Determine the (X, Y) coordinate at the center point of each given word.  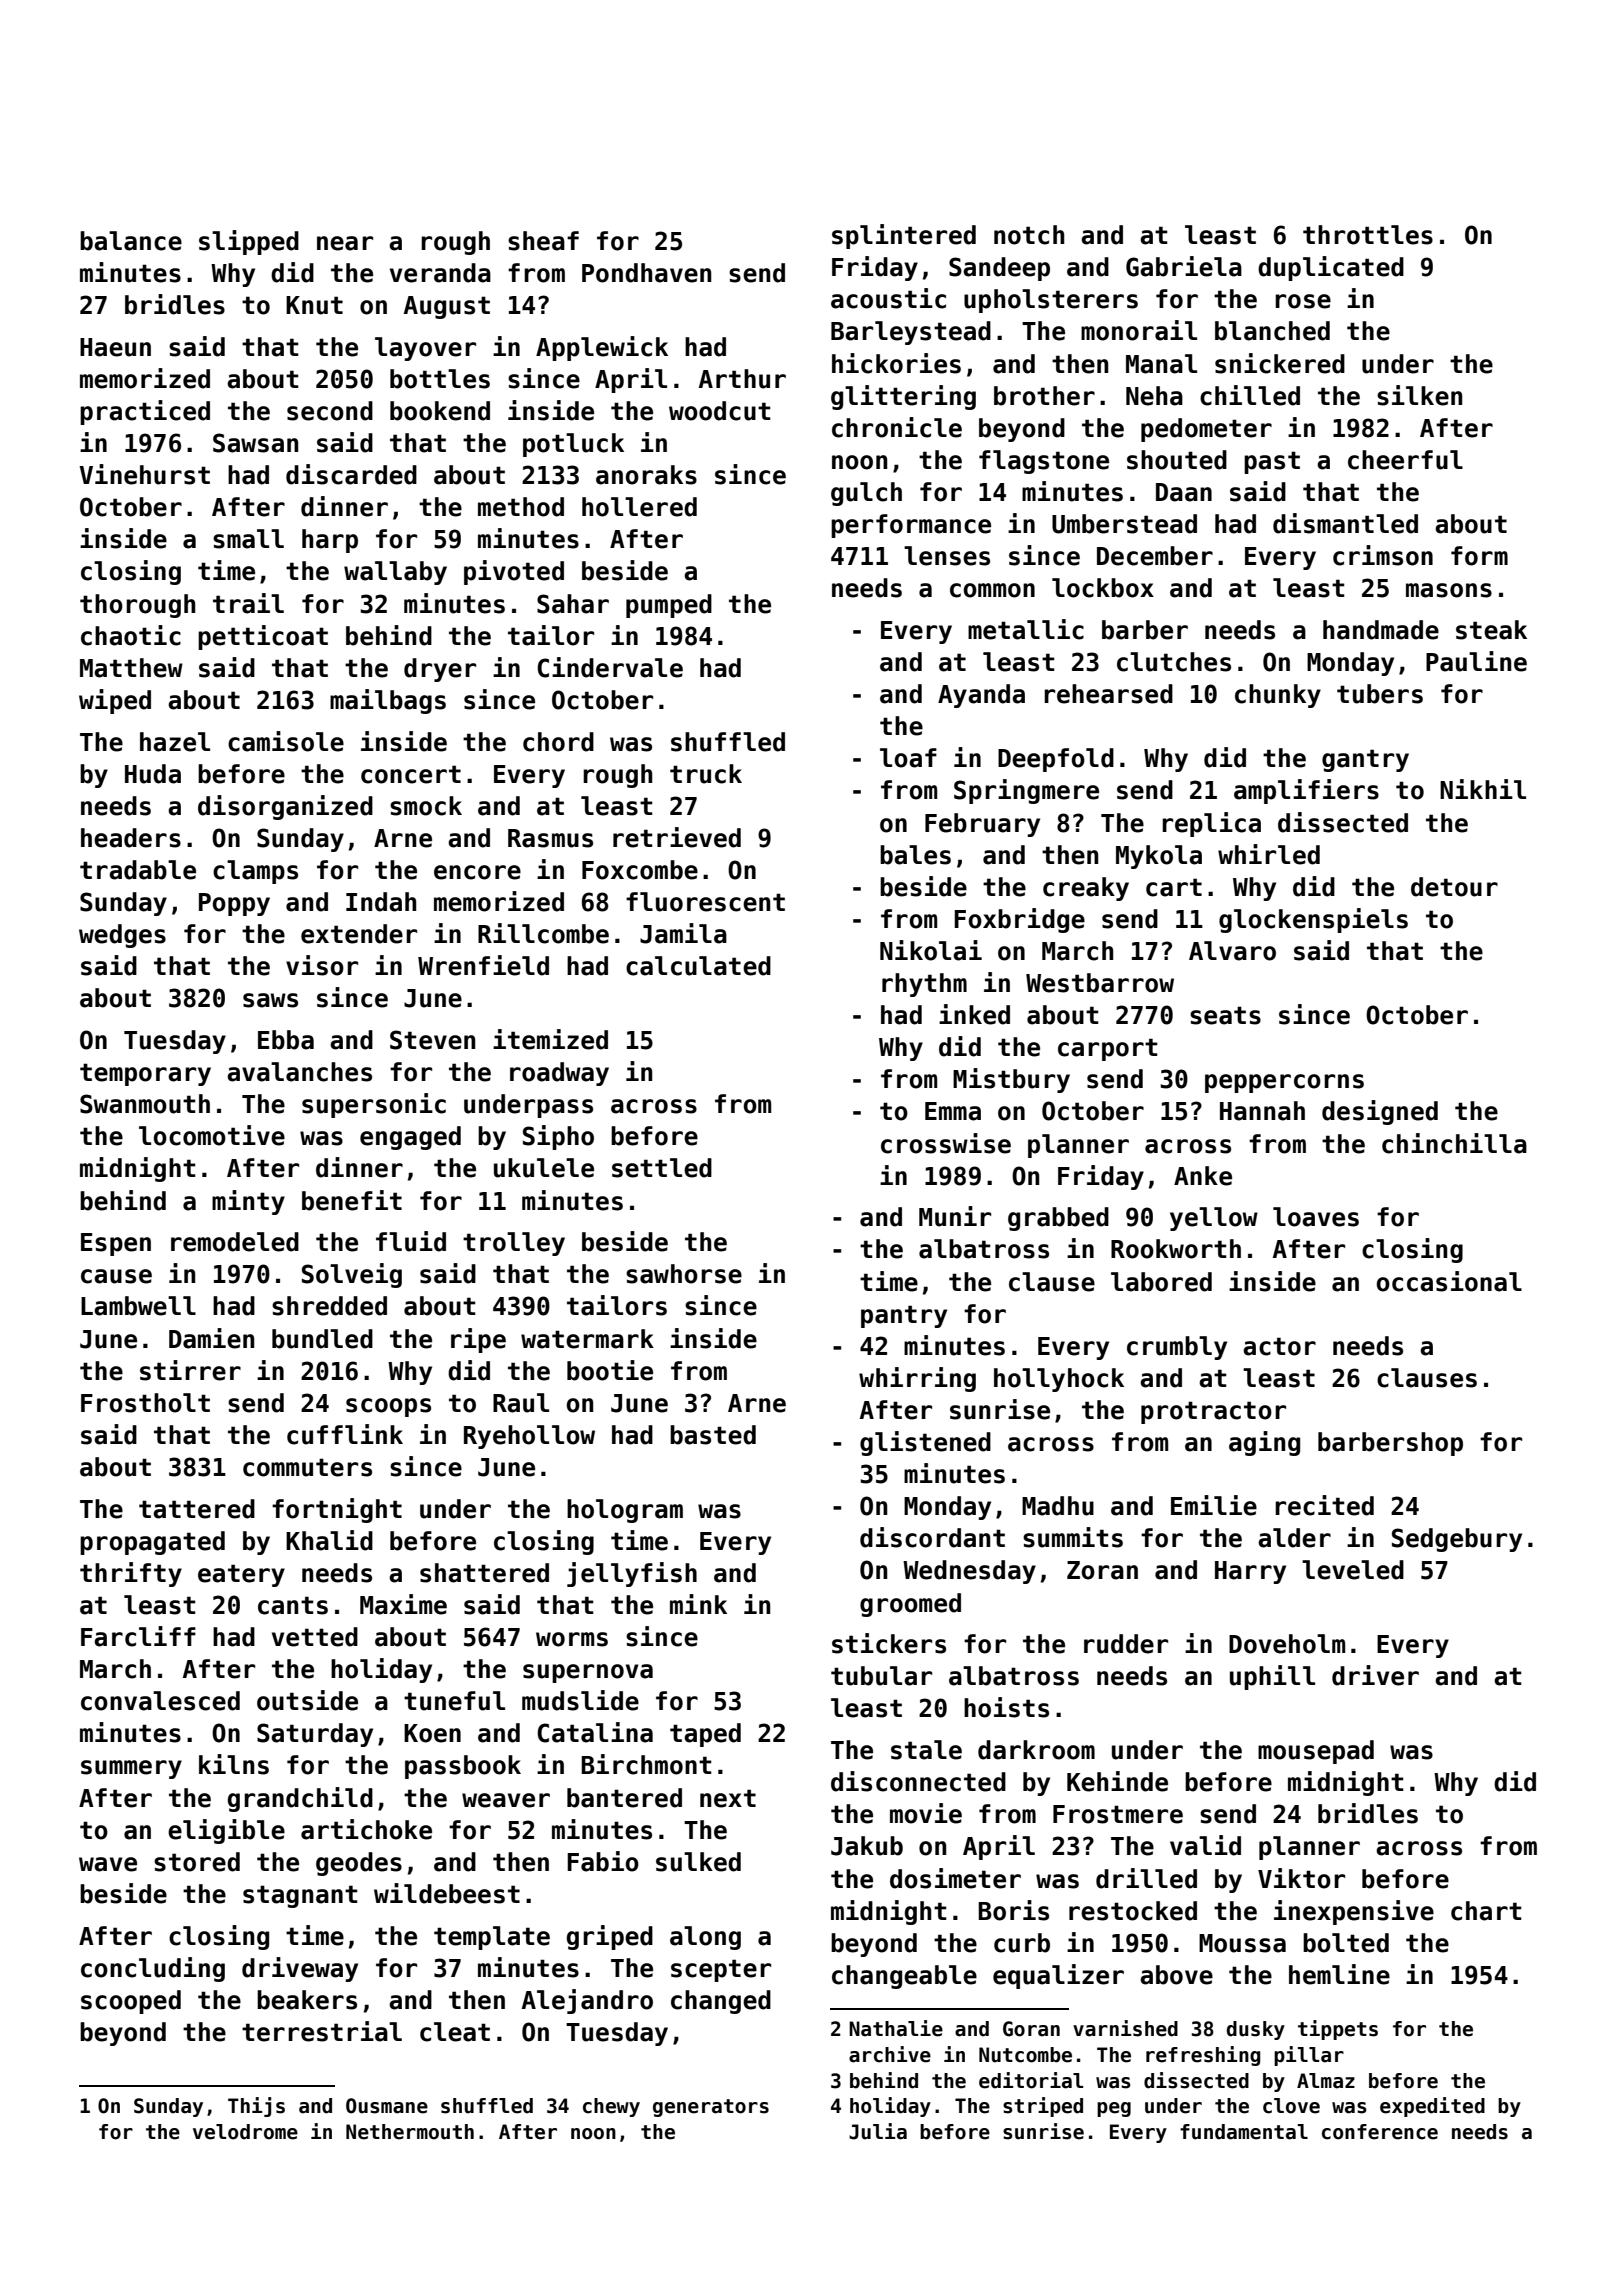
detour (1454, 887)
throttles (1368, 235)
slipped (249, 242)
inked (974, 1014)
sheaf (543, 241)
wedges (122, 936)
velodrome (245, 2132)
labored (1161, 1282)
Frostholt (145, 1403)
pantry (904, 1316)
